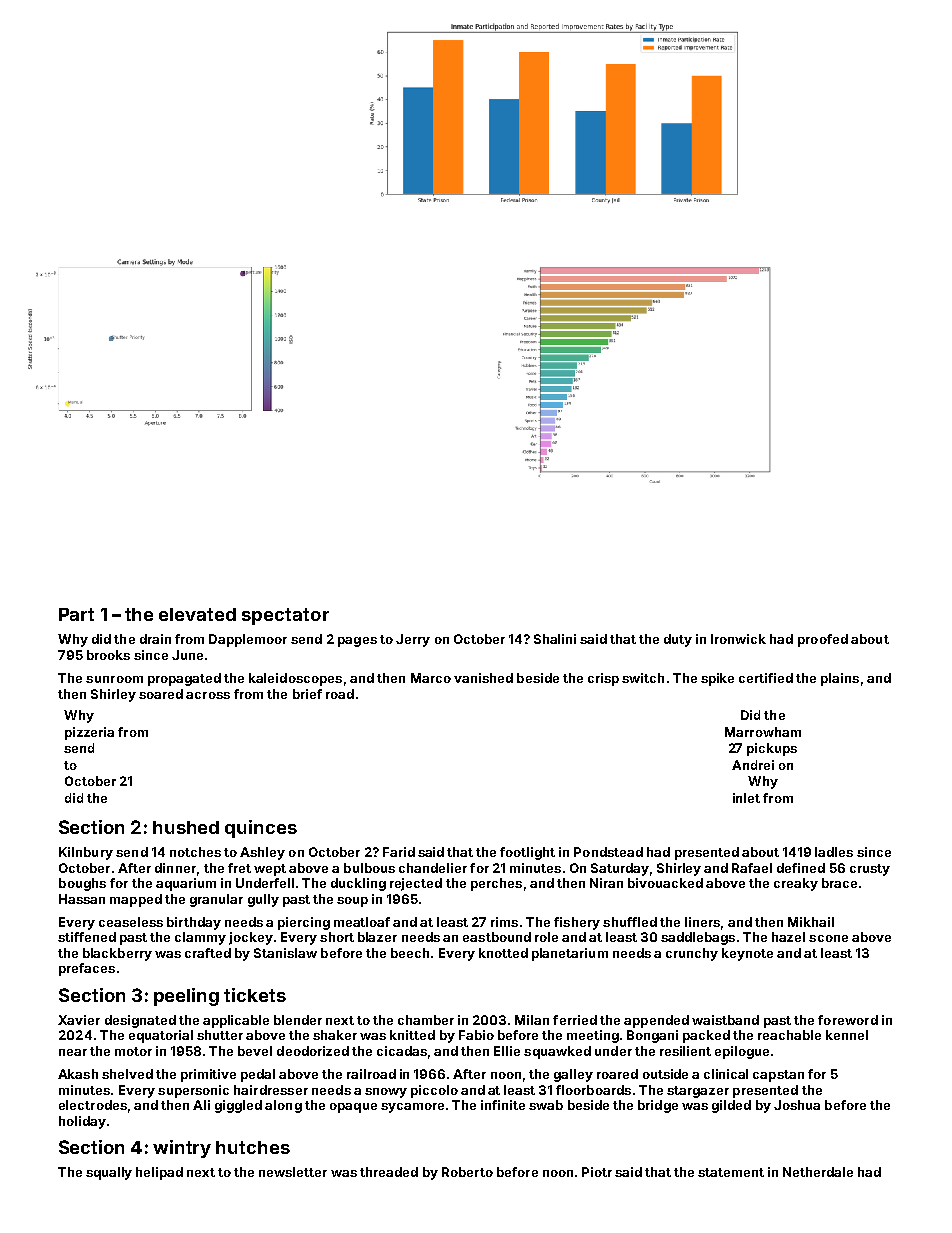  What do you see at coordinates (93, 1105) in the document?
I see `electrodes` at bounding box center [93, 1105].
